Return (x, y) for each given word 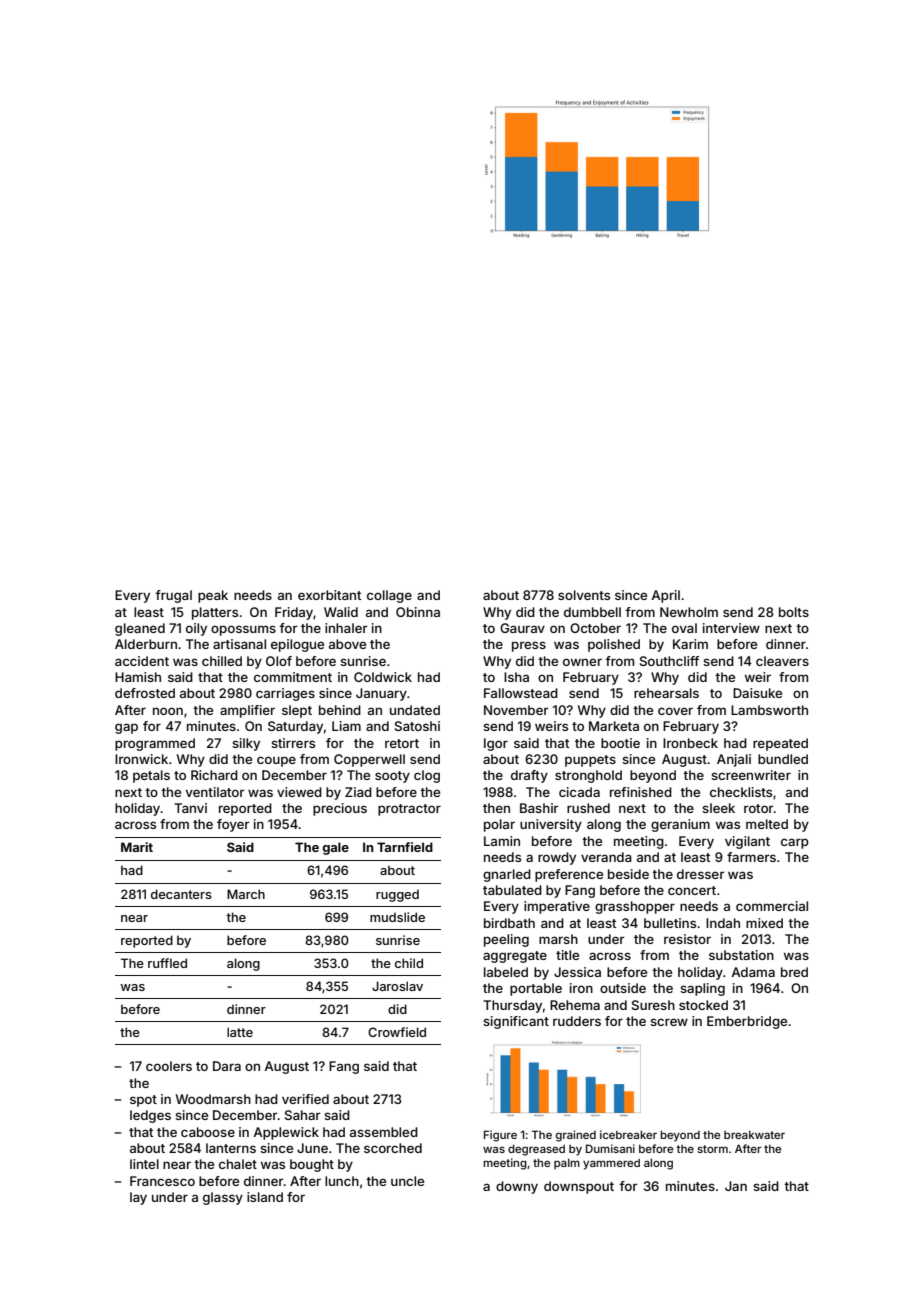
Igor (496, 744)
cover (675, 711)
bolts (794, 612)
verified (305, 1099)
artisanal (239, 644)
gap (126, 728)
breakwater (754, 1135)
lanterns (231, 1148)
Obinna (418, 612)
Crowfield (397, 1032)
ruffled (167, 963)
